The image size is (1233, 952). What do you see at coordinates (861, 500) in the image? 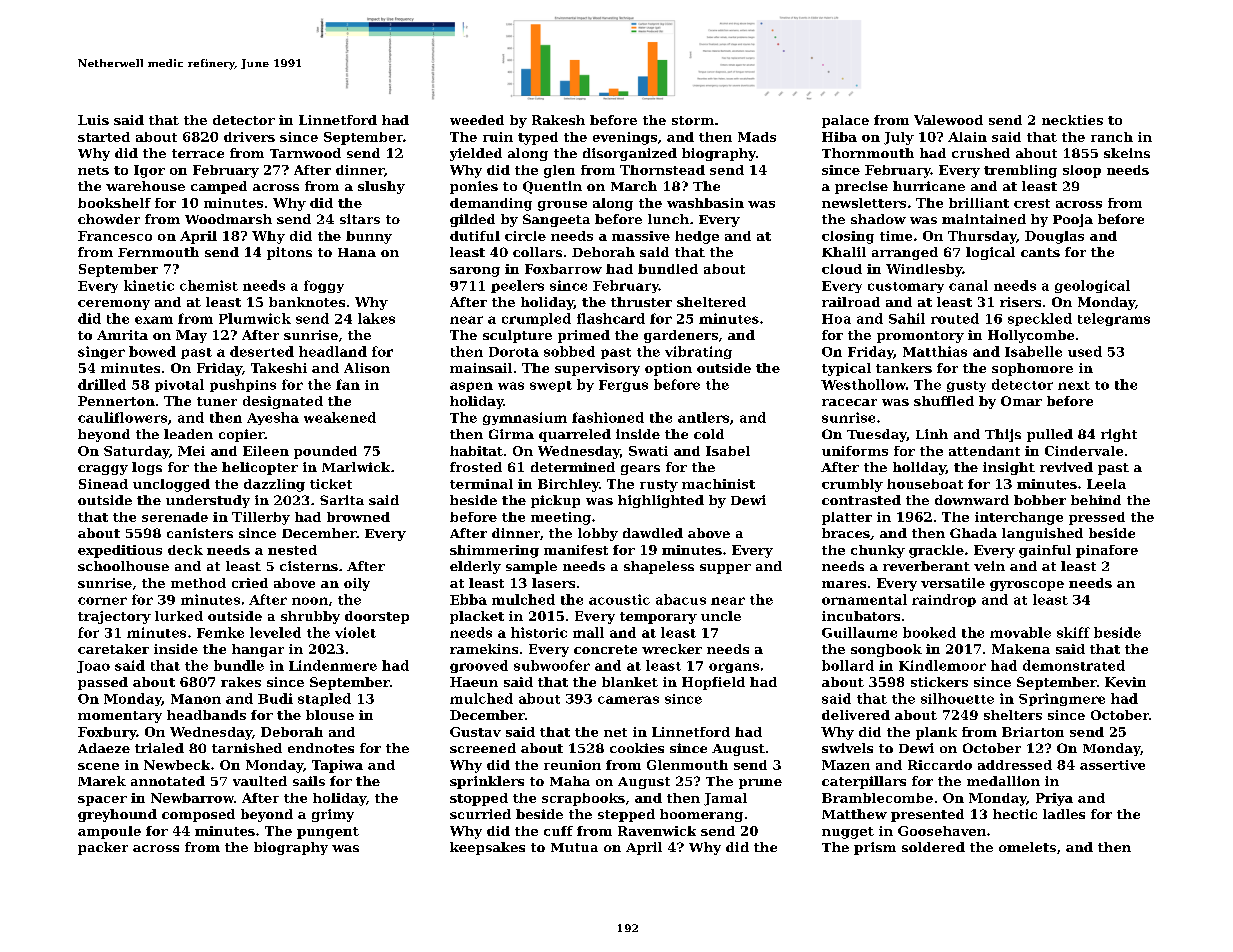
I see `contrasted` at bounding box center [861, 500].
